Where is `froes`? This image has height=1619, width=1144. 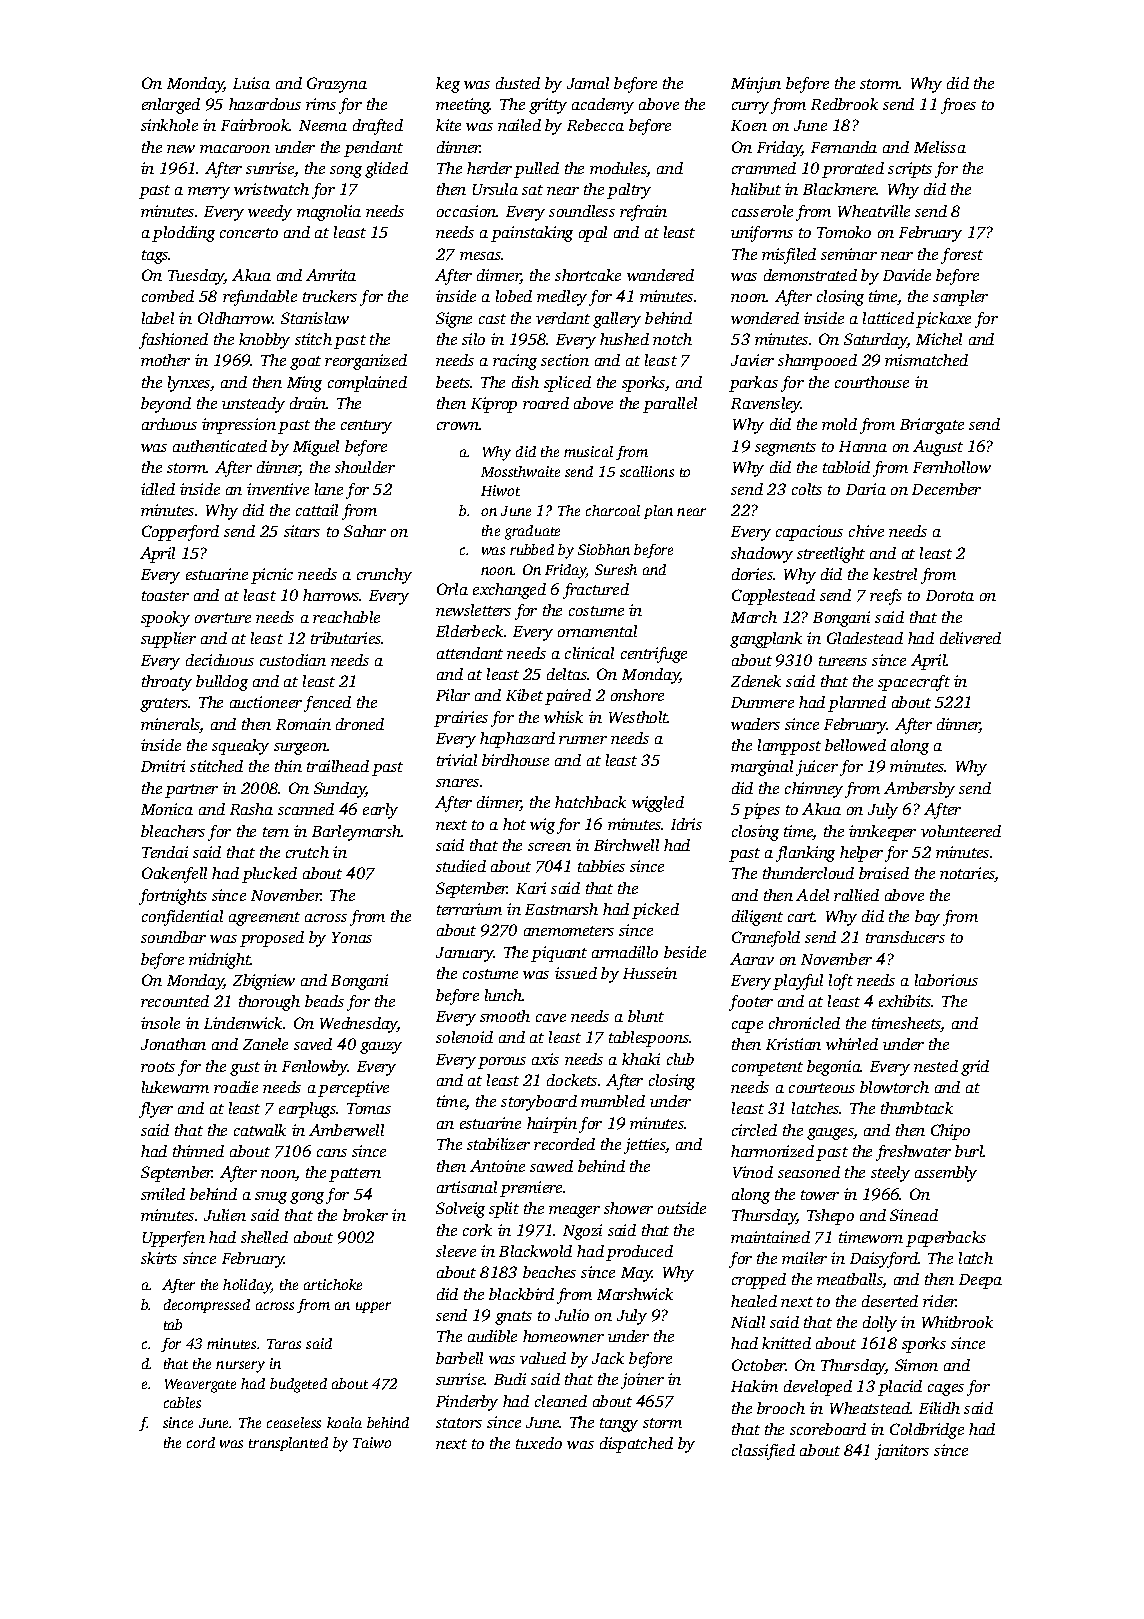 froes is located at coordinates (958, 106).
